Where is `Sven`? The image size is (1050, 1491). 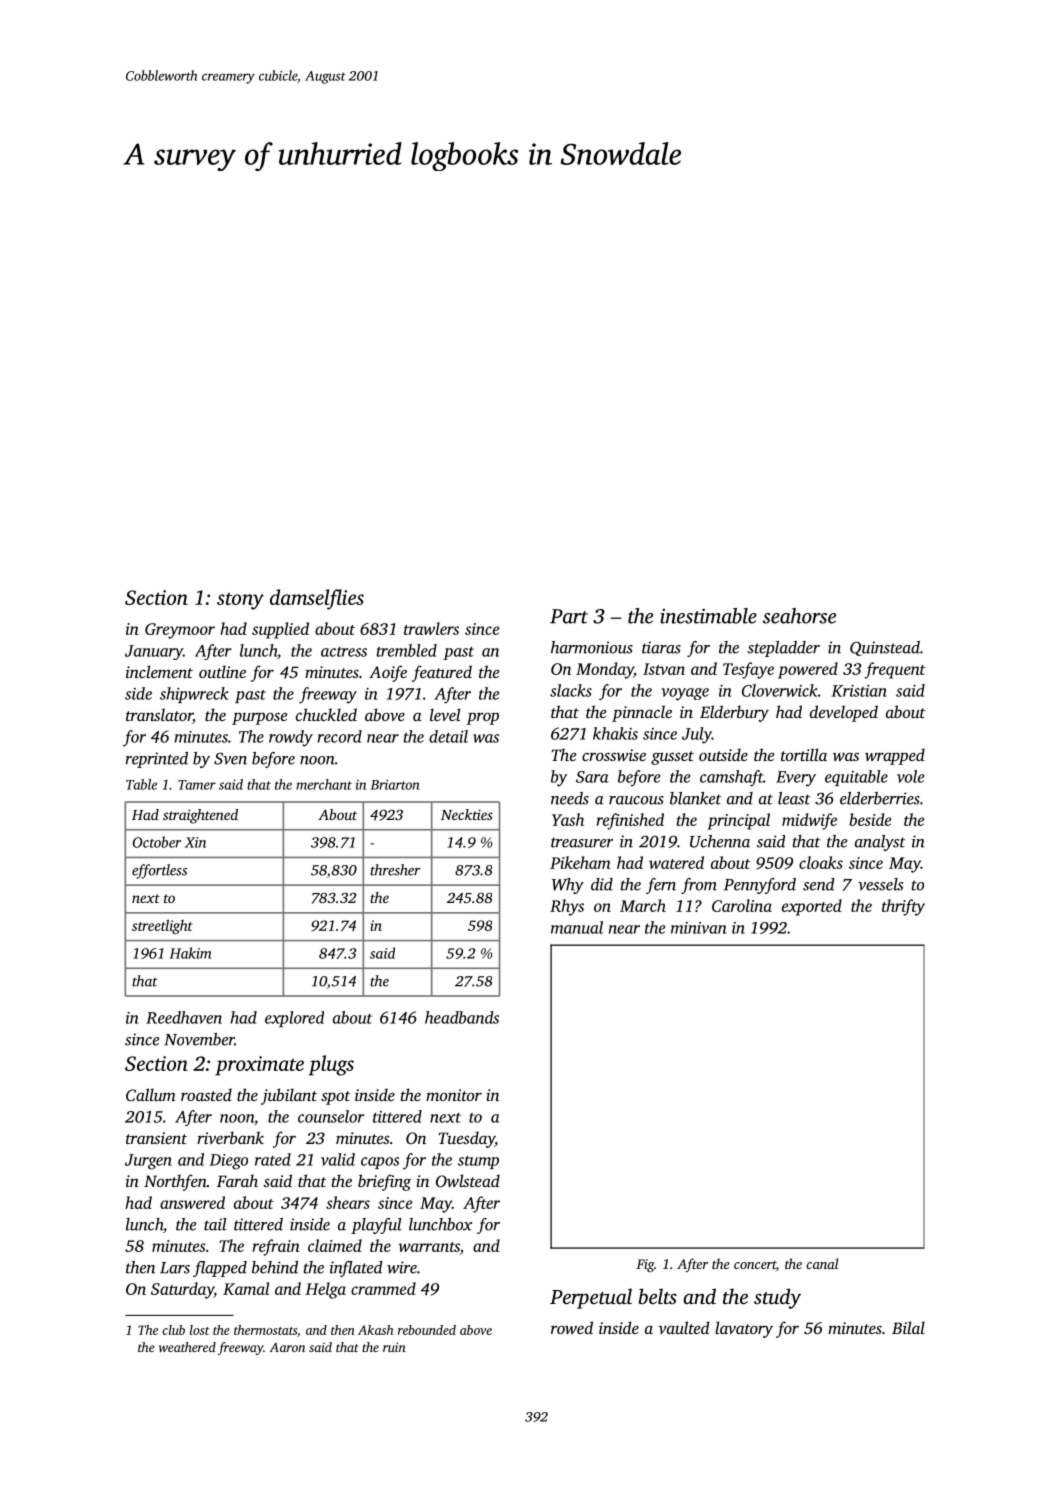
Sven is located at coordinates (230, 758).
